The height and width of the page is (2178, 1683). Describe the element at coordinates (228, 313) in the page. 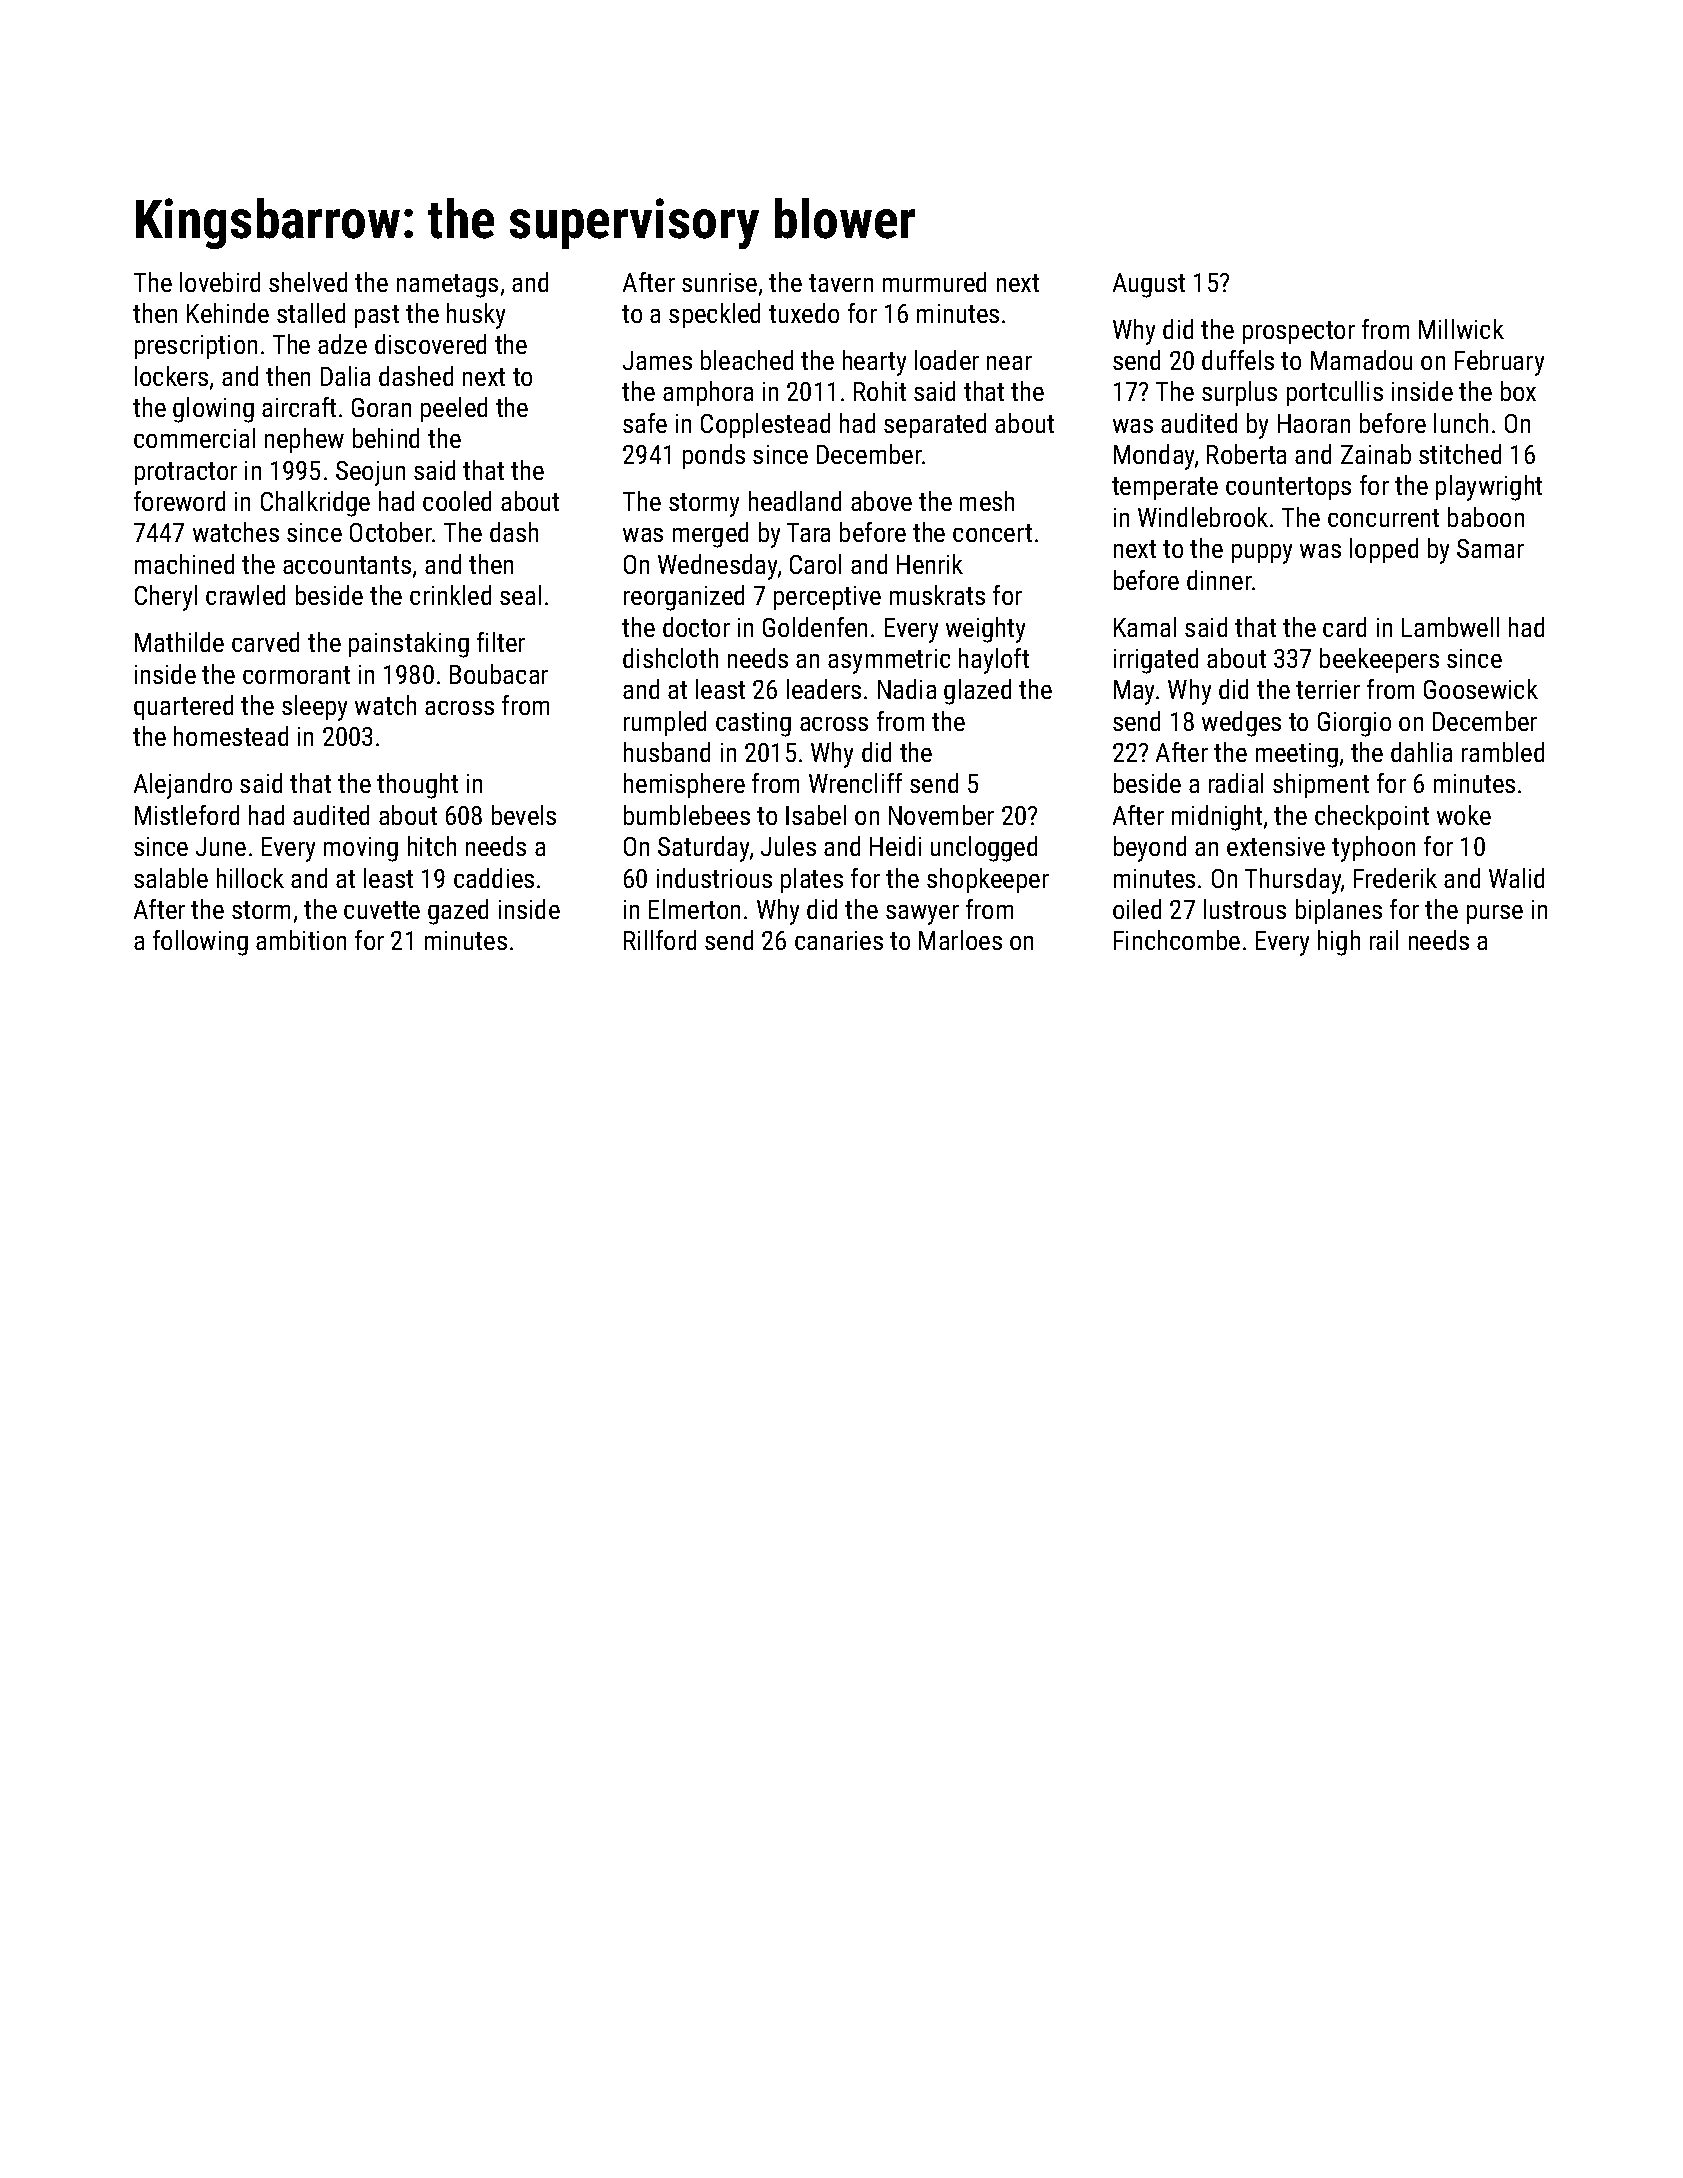

I see `Kehinde` at that location.
